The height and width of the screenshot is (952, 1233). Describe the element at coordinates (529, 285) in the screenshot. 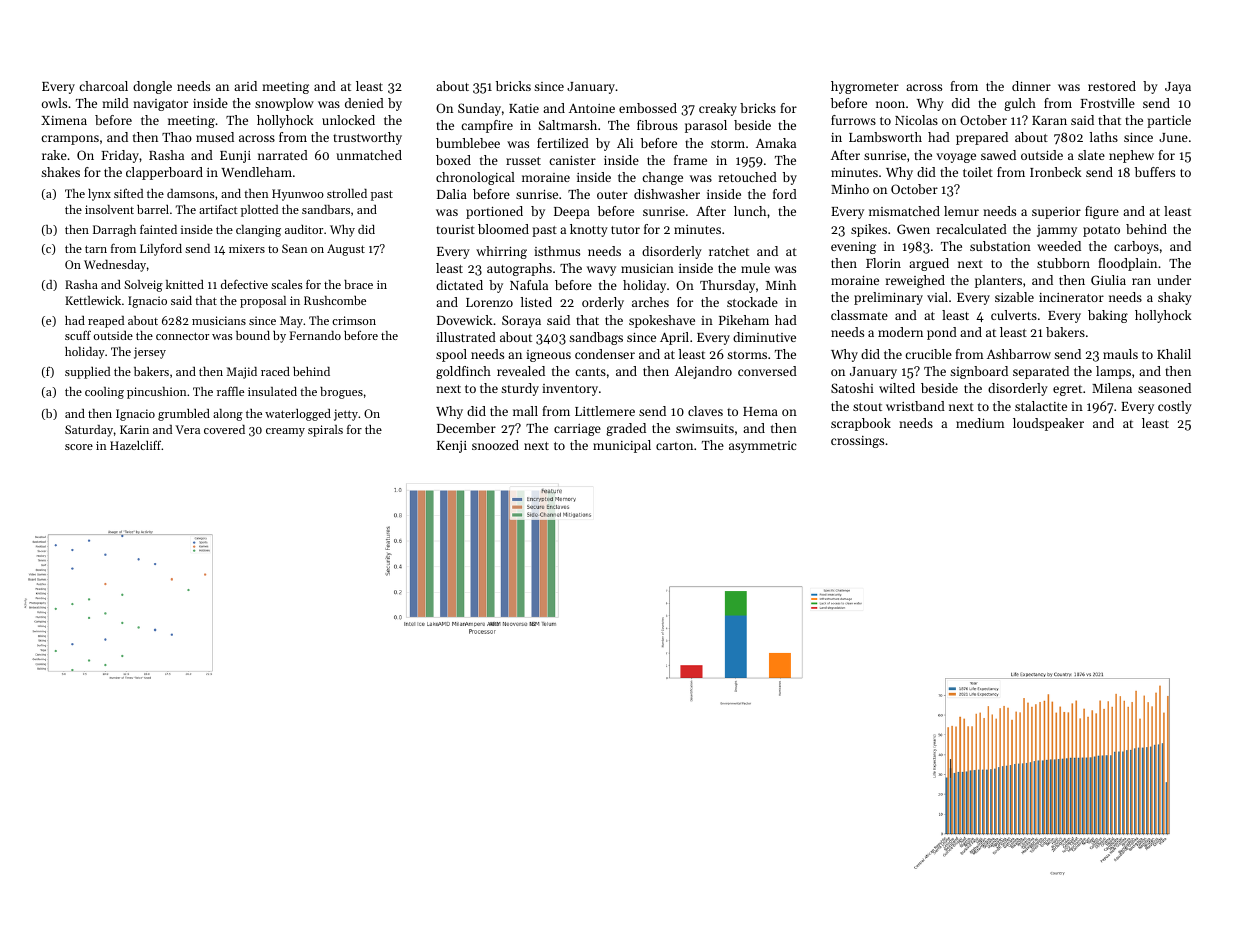

I see `Nafula` at that location.
